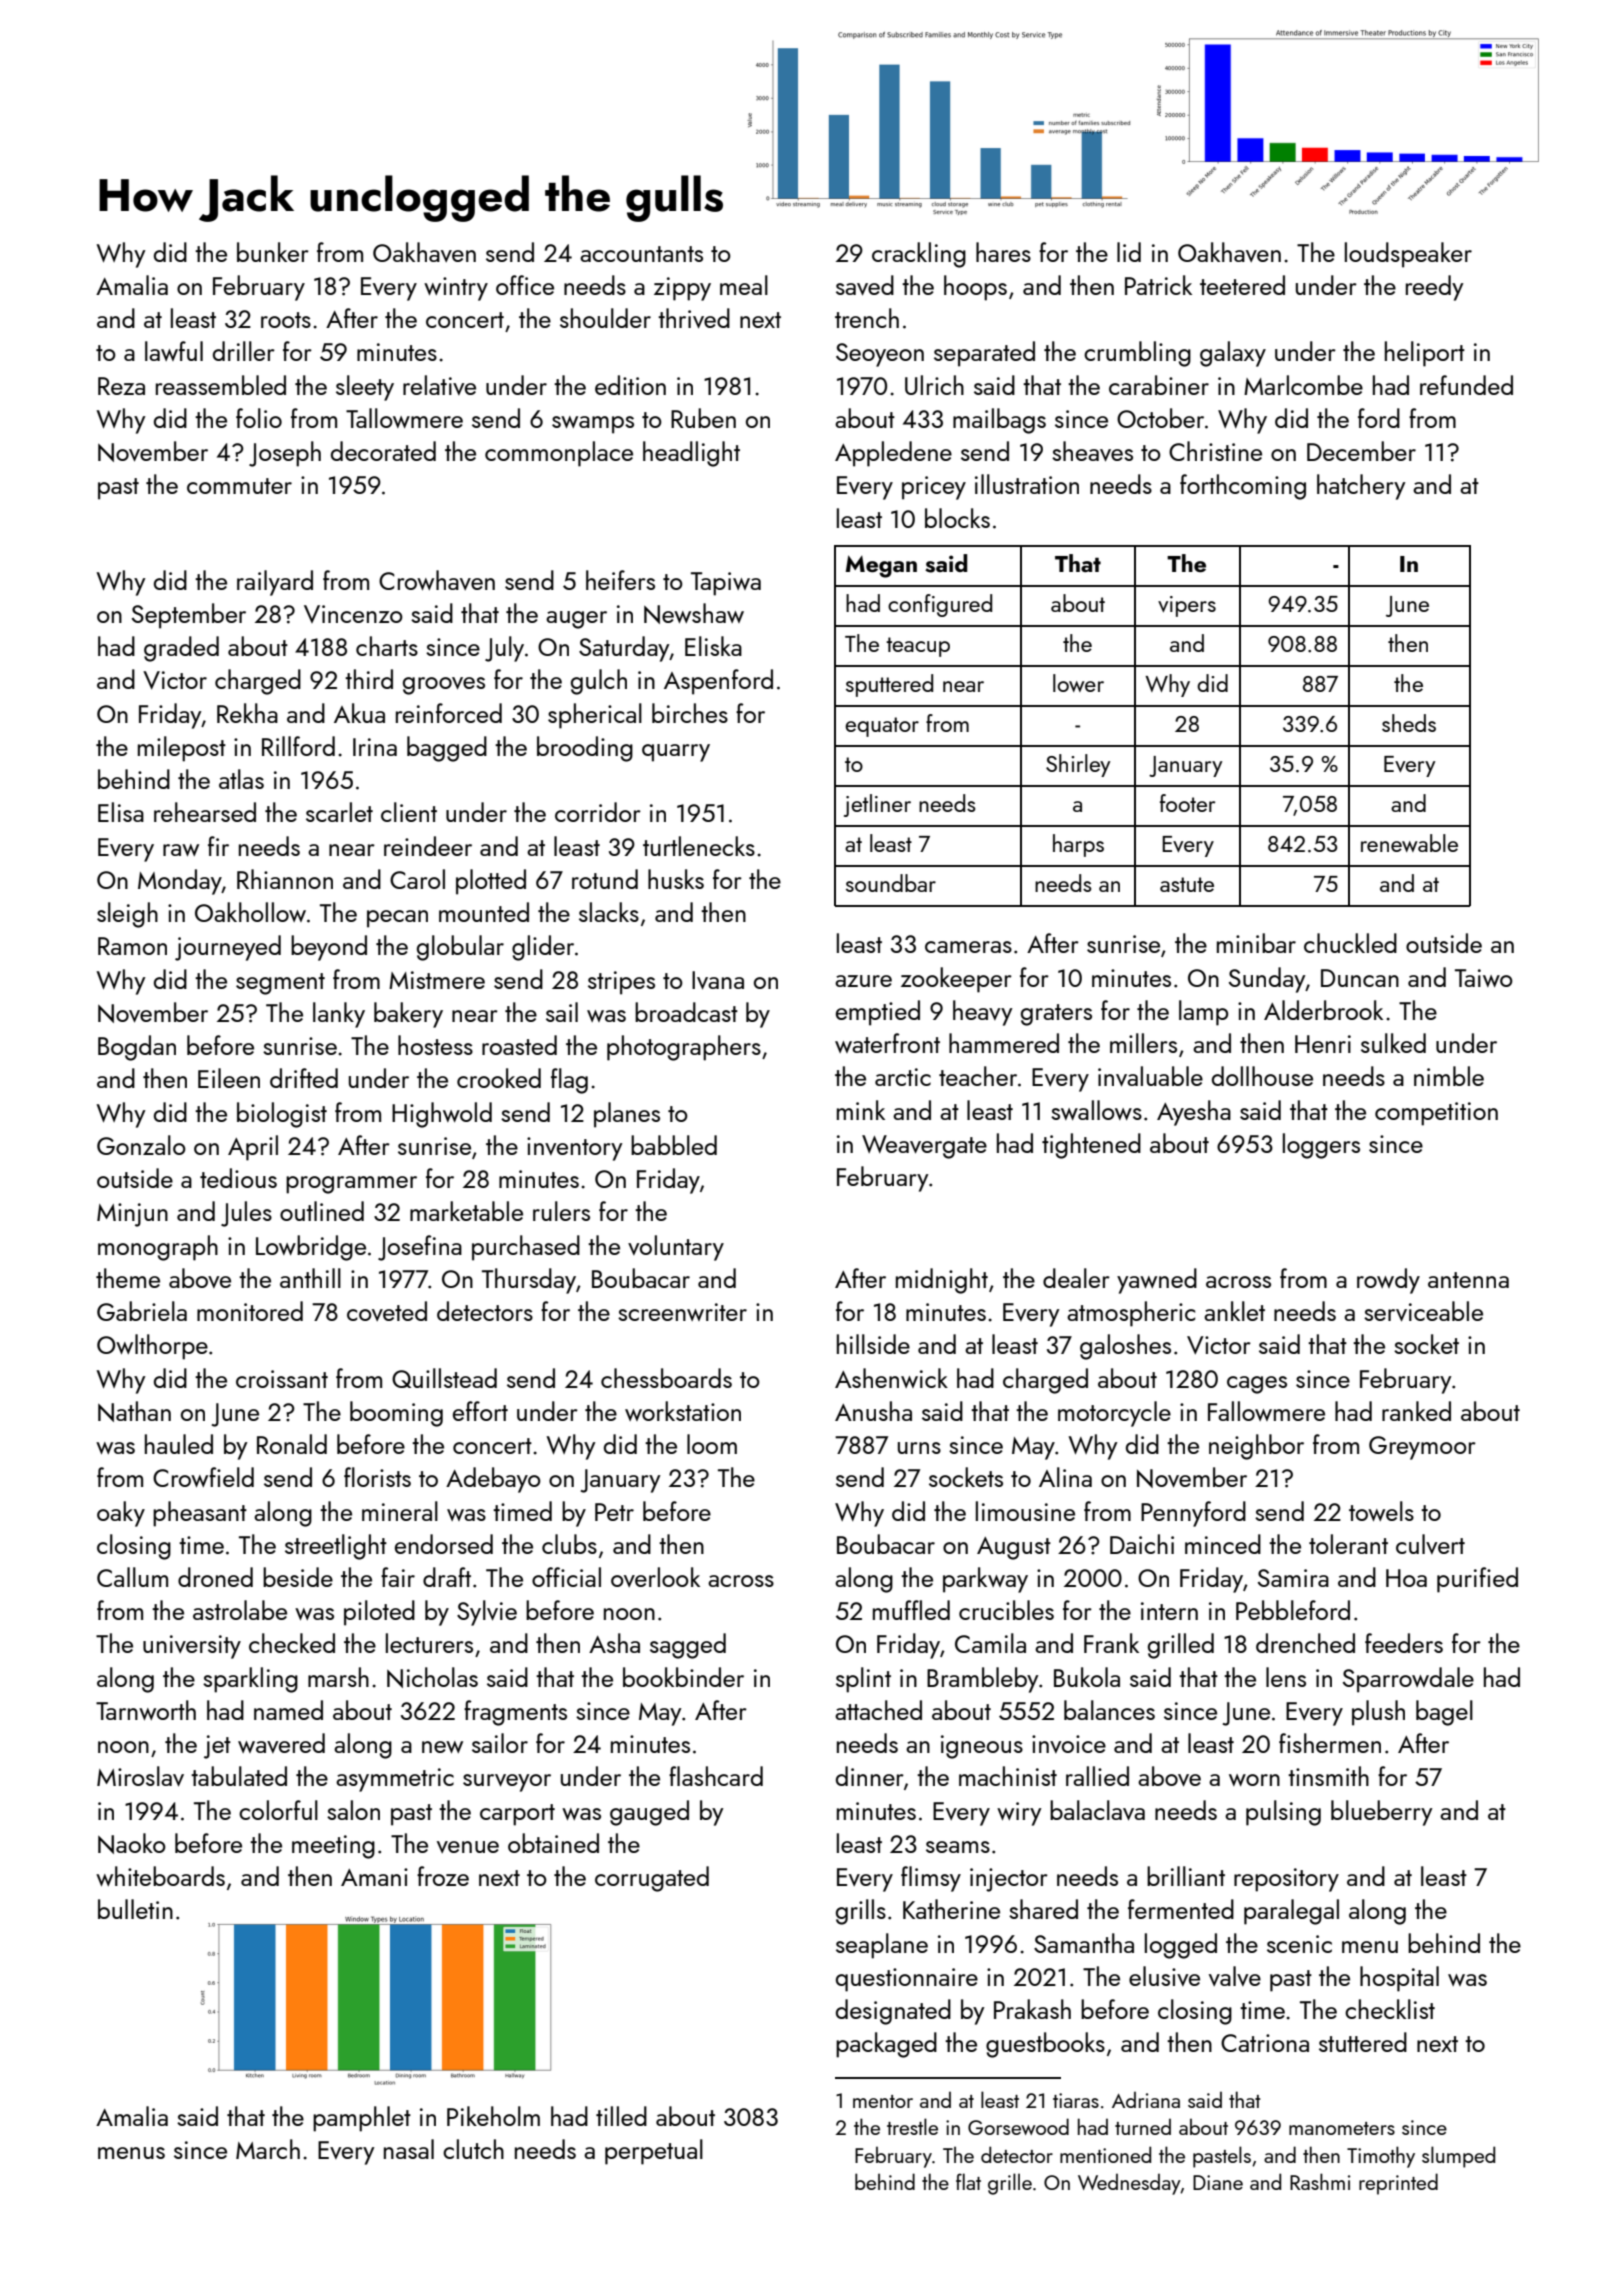 This image has width=1620, height=2292. I want to click on sheds, so click(1409, 723).
